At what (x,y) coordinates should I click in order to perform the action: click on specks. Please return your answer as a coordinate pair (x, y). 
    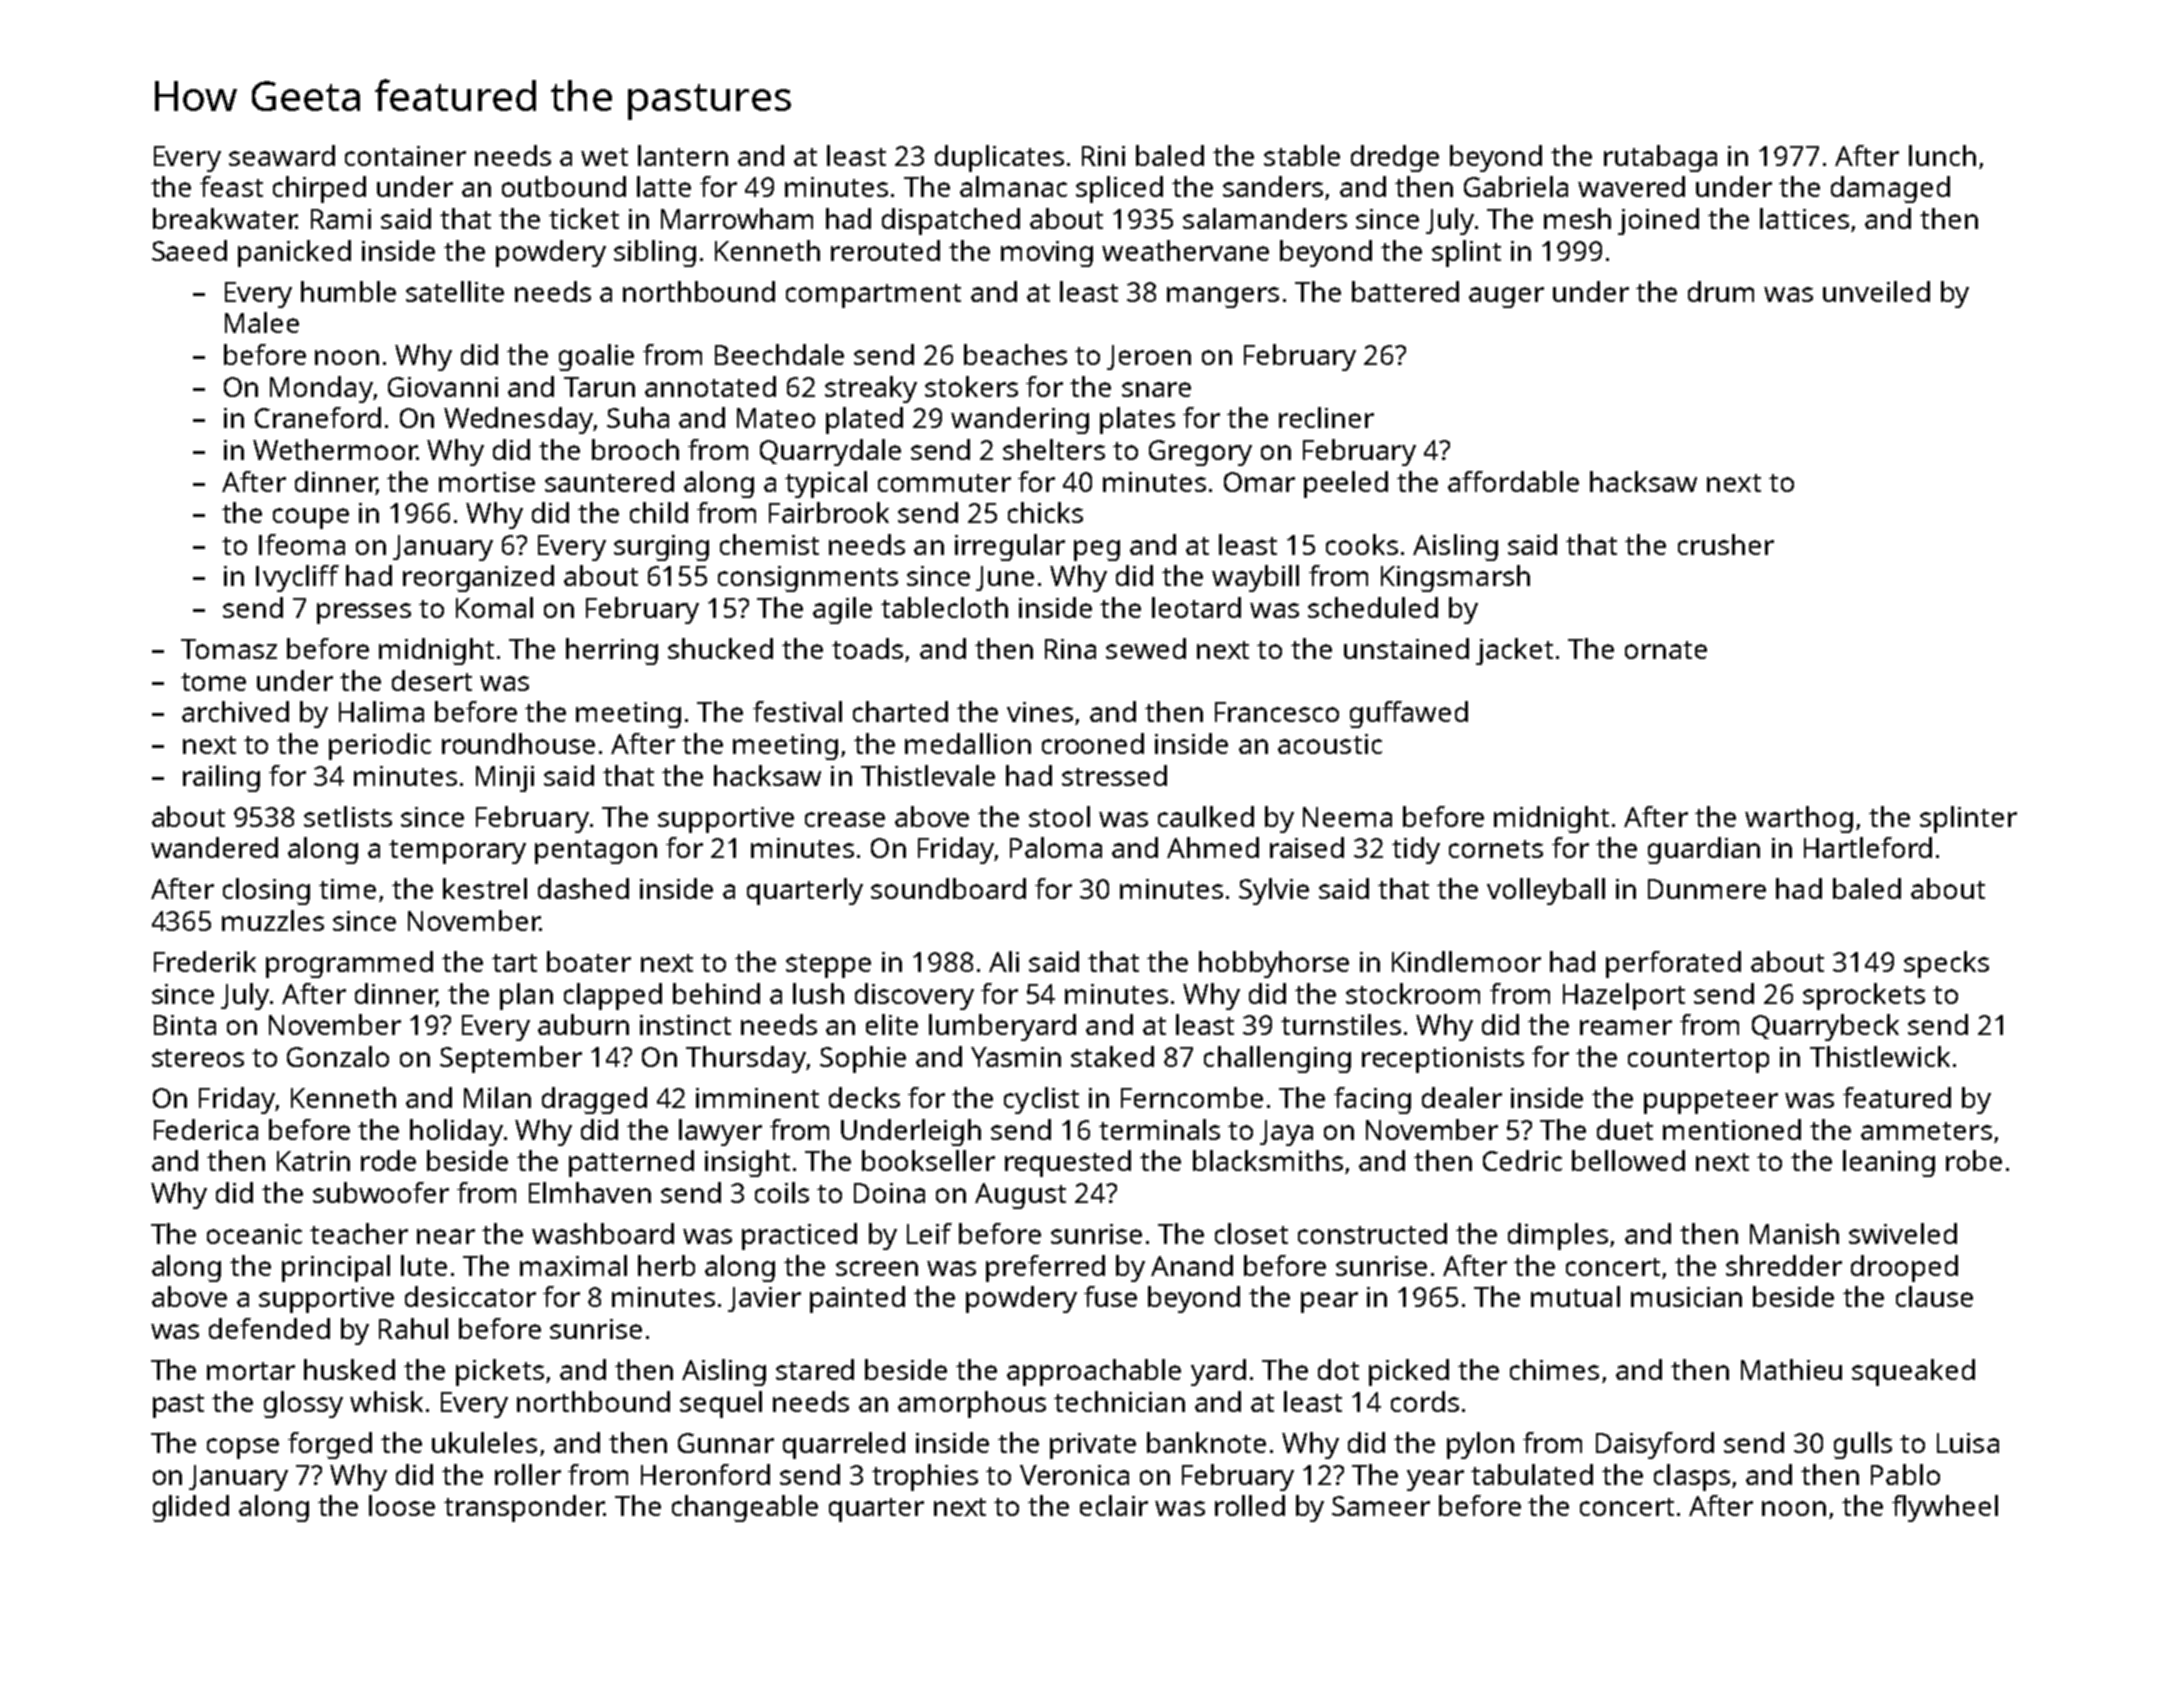
    Looking at the image, I should click on (1946, 964).
